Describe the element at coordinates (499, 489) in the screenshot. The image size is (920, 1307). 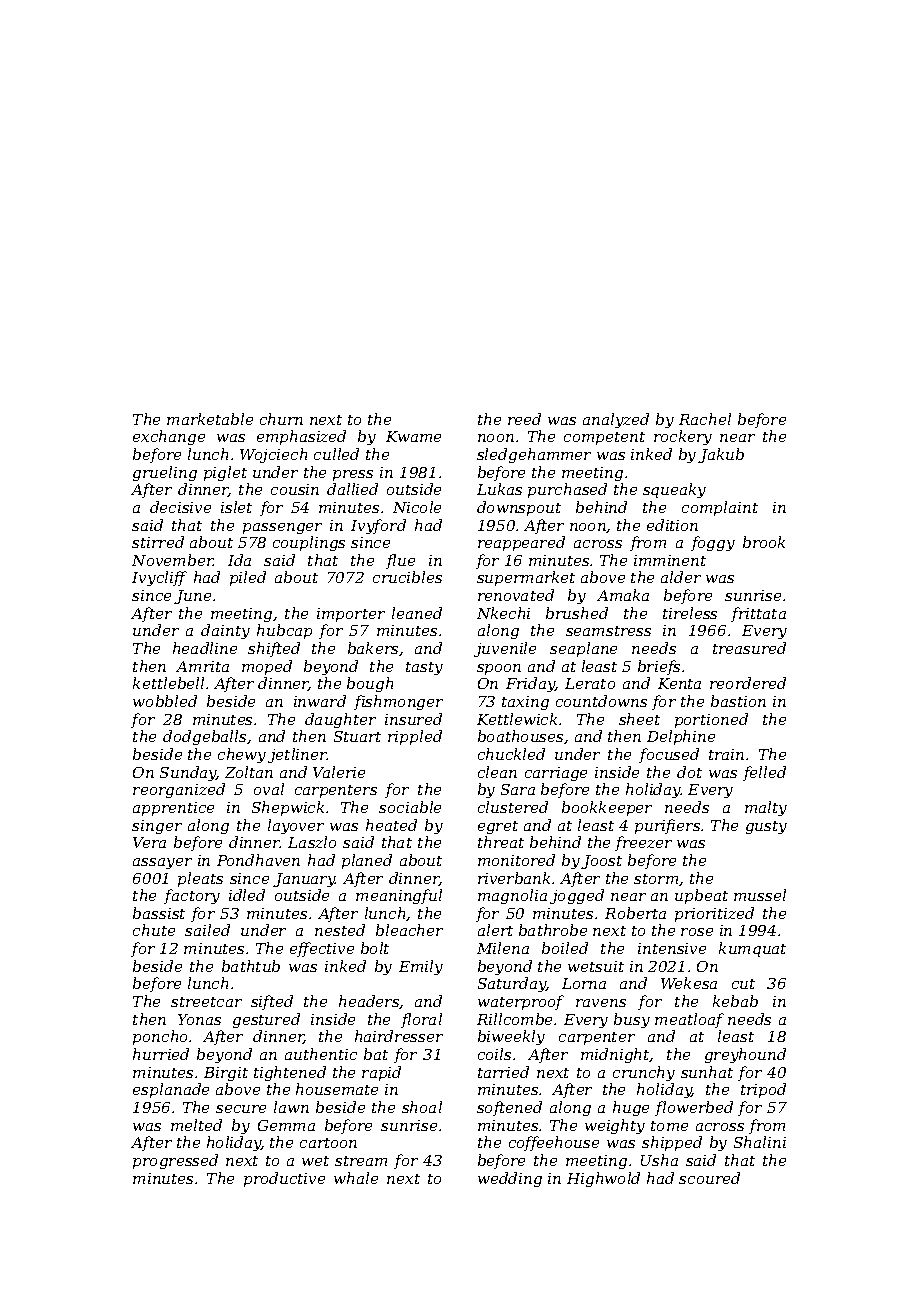
I see `Lukas` at that location.
